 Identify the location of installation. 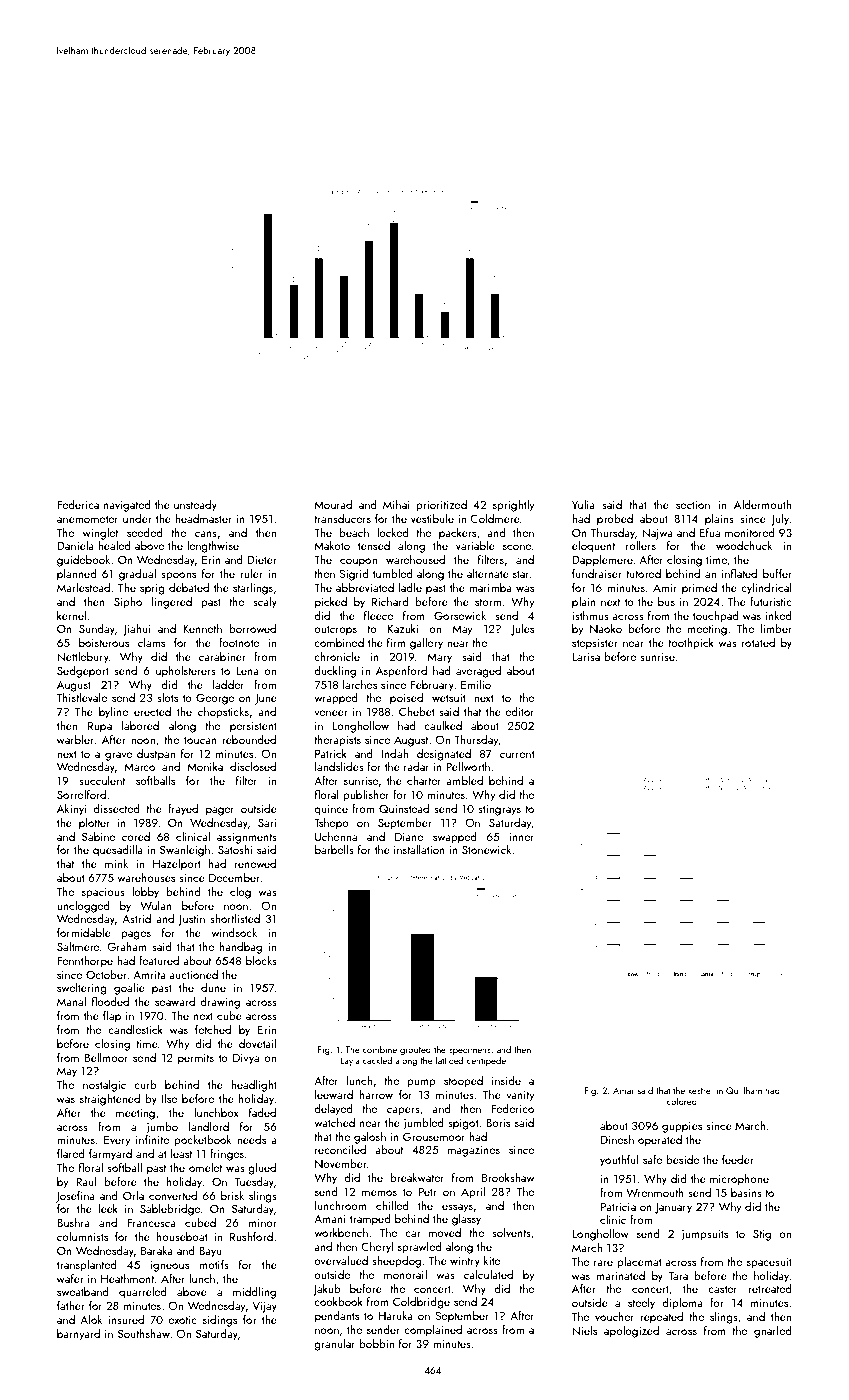
(419, 849).
